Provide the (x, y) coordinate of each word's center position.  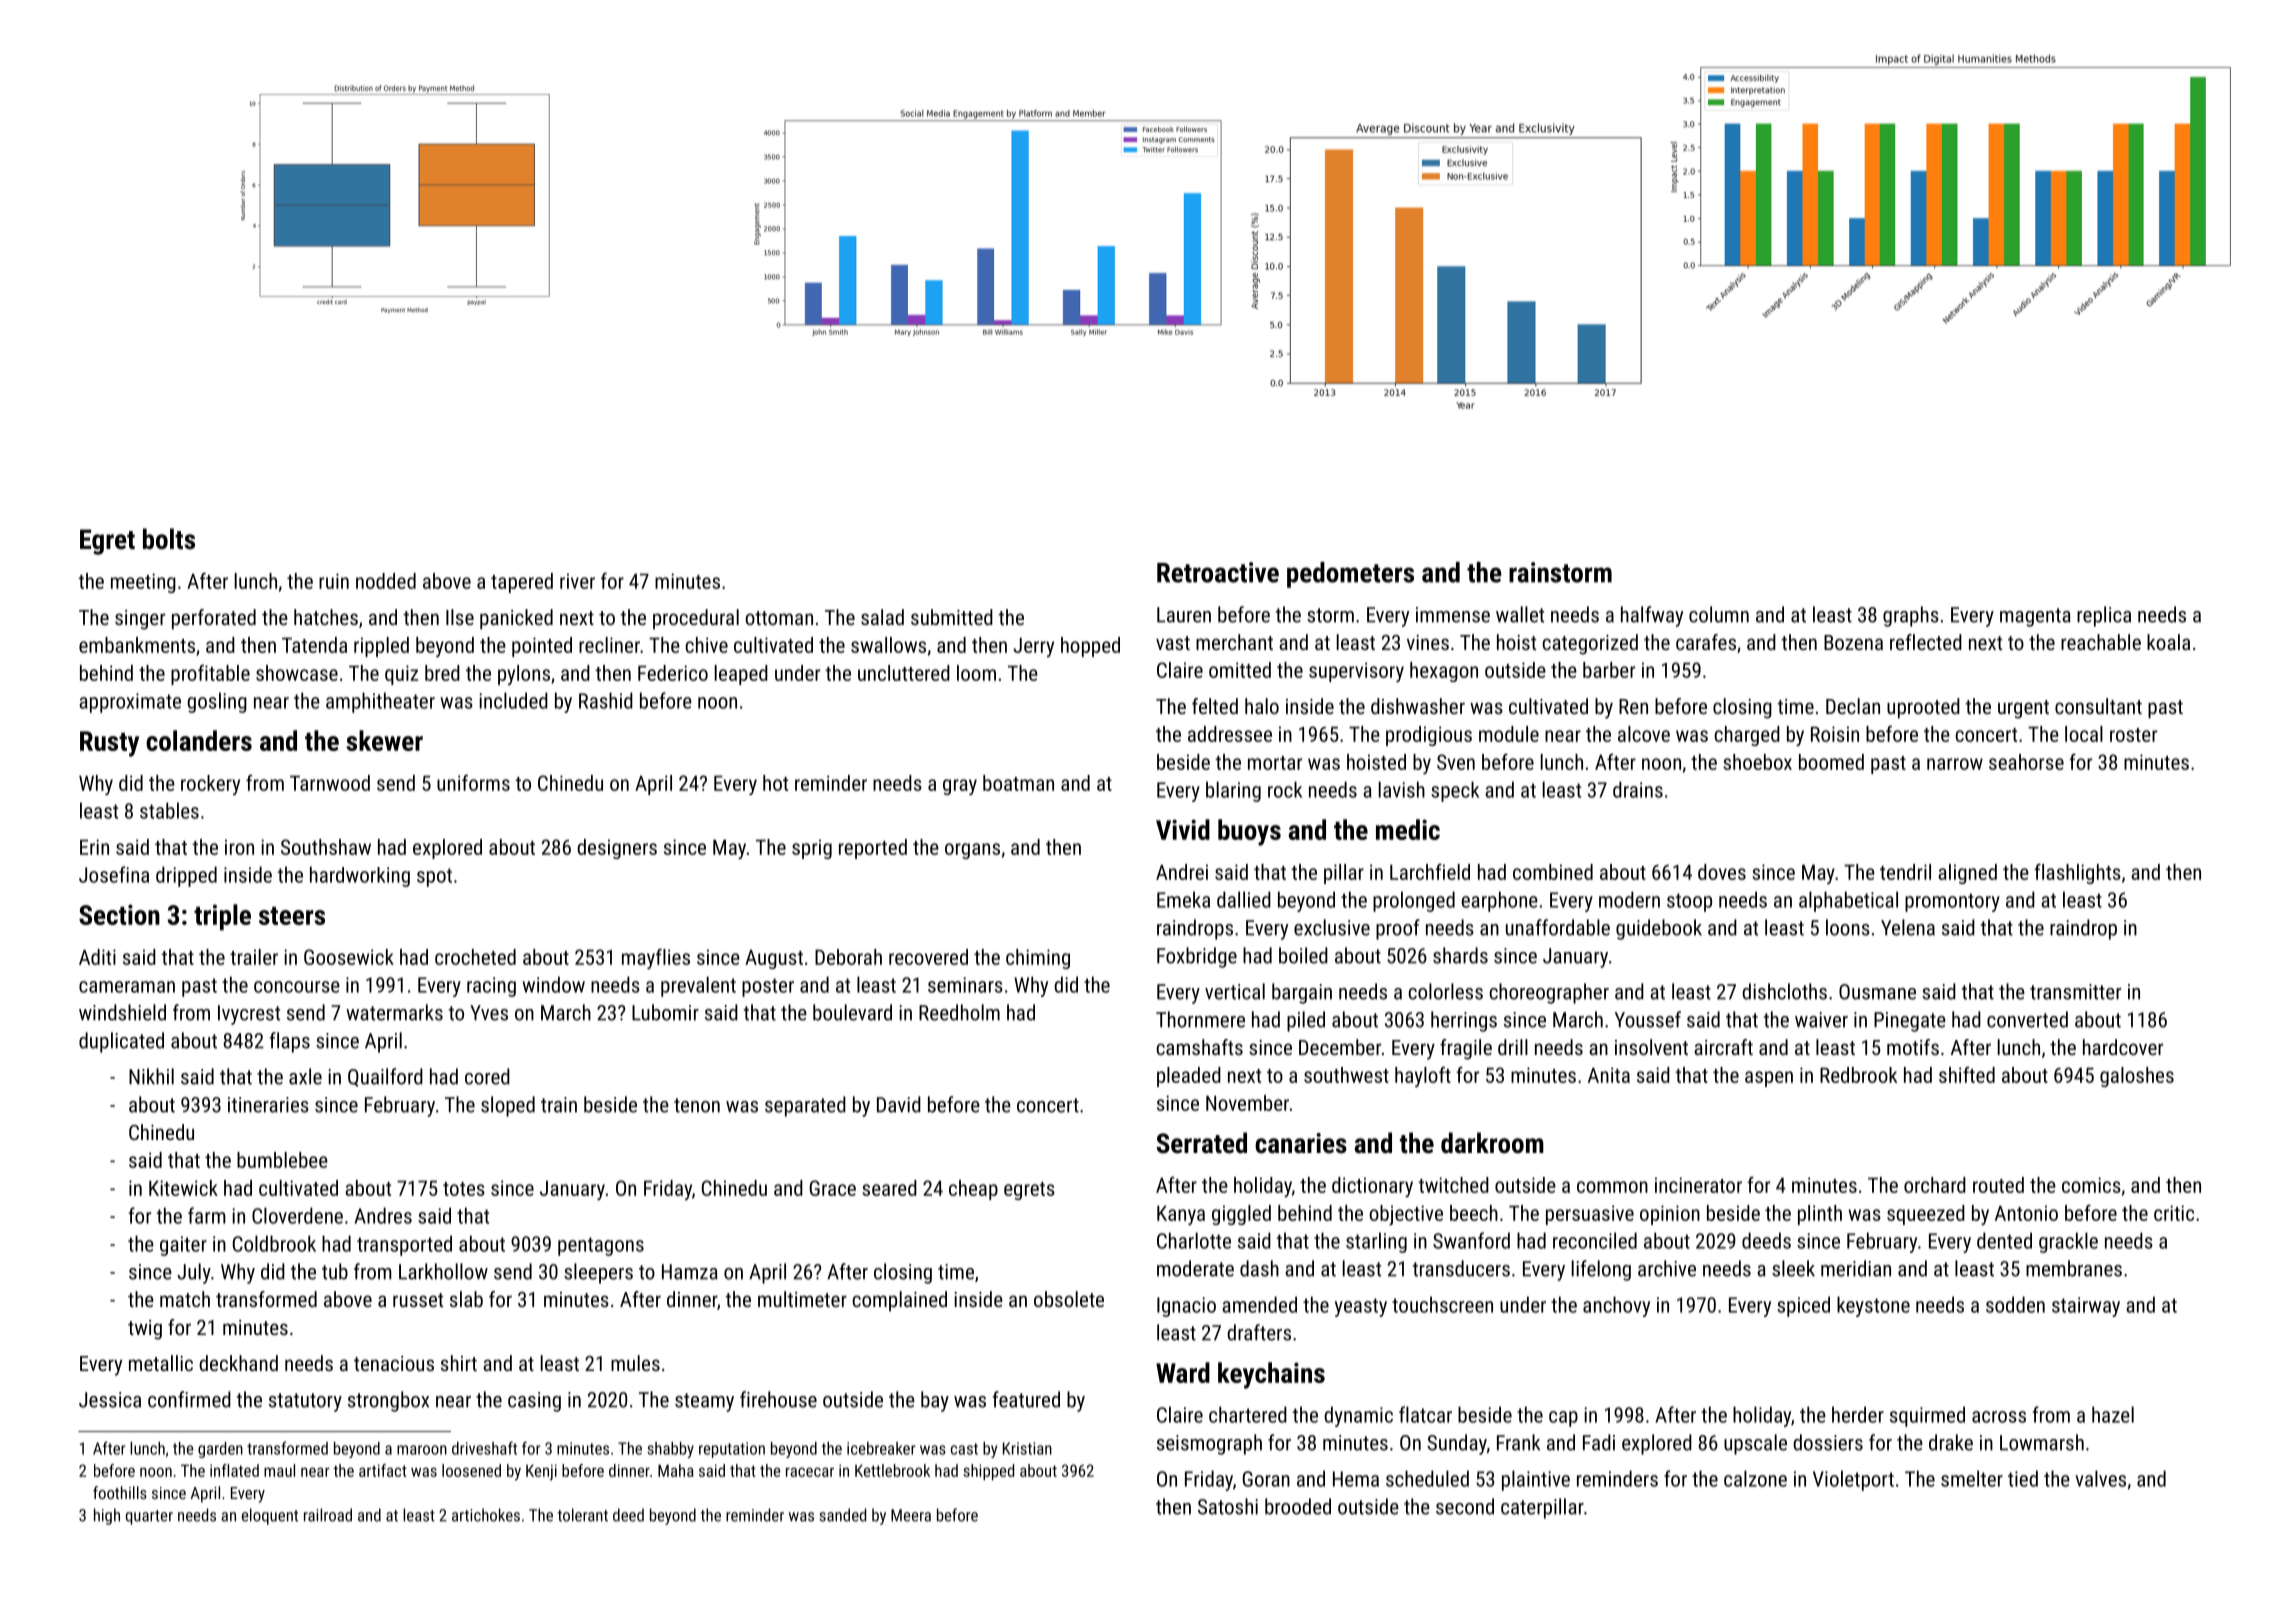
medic (1408, 829)
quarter (149, 1517)
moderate (1195, 1268)
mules (635, 1363)
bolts (169, 539)
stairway (2086, 1307)
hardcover (2123, 1047)
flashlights (2077, 873)
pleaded (1189, 1077)
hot (775, 783)
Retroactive (1218, 572)
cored (487, 1076)
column (1719, 614)
